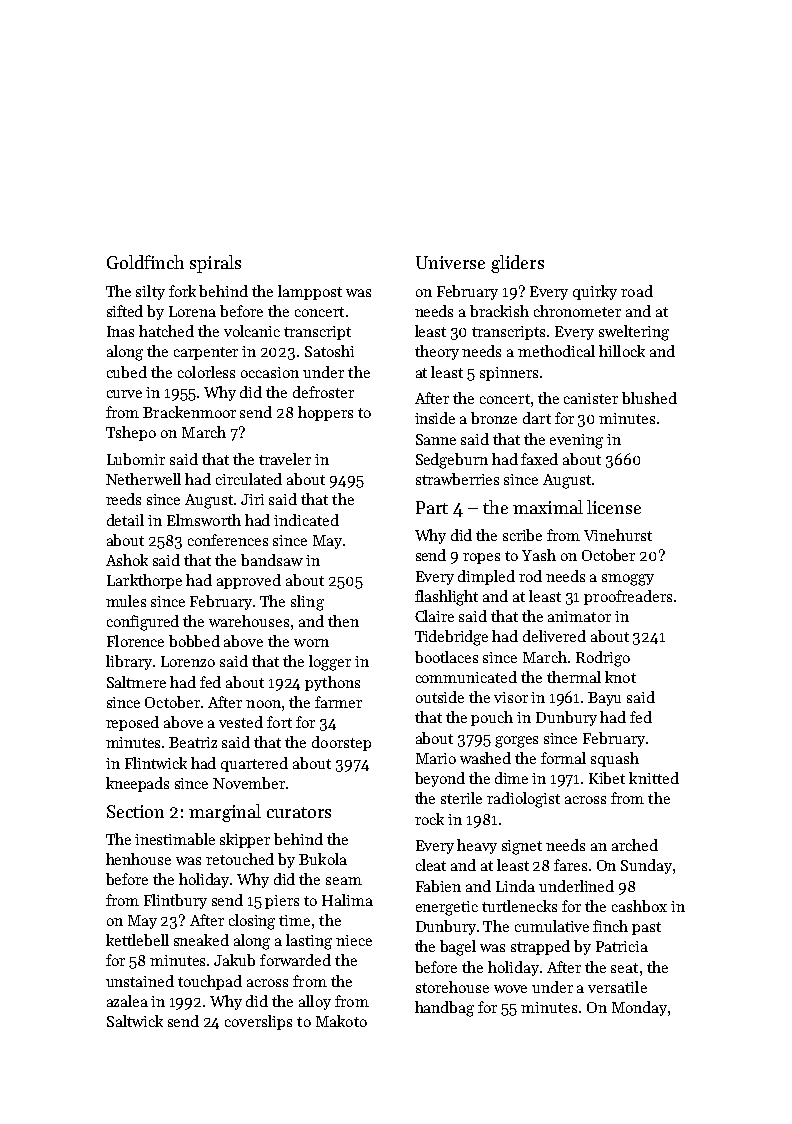 The width and height of the screenshot is (792, 1124). What do you see at coordinates (444, 1009) in the screenshot?
I see `handbag` at bounding box center [444, 1009].
